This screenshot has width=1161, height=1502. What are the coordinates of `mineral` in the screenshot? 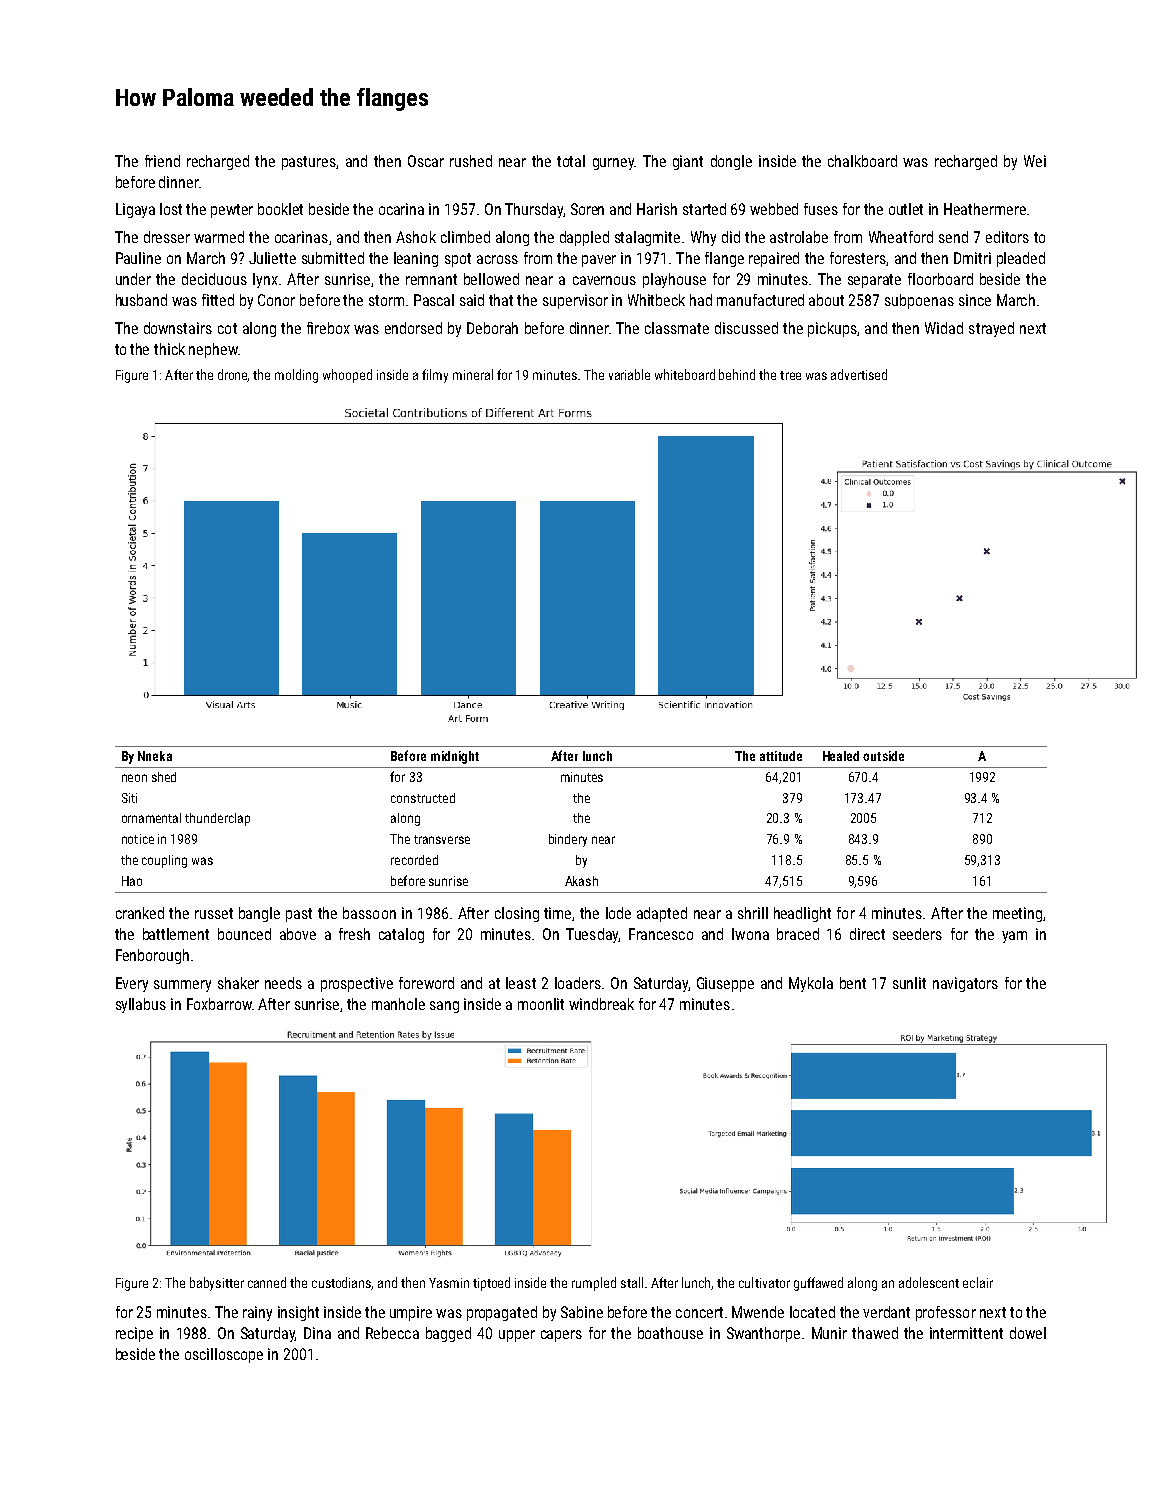 It's located at (473, 374).
